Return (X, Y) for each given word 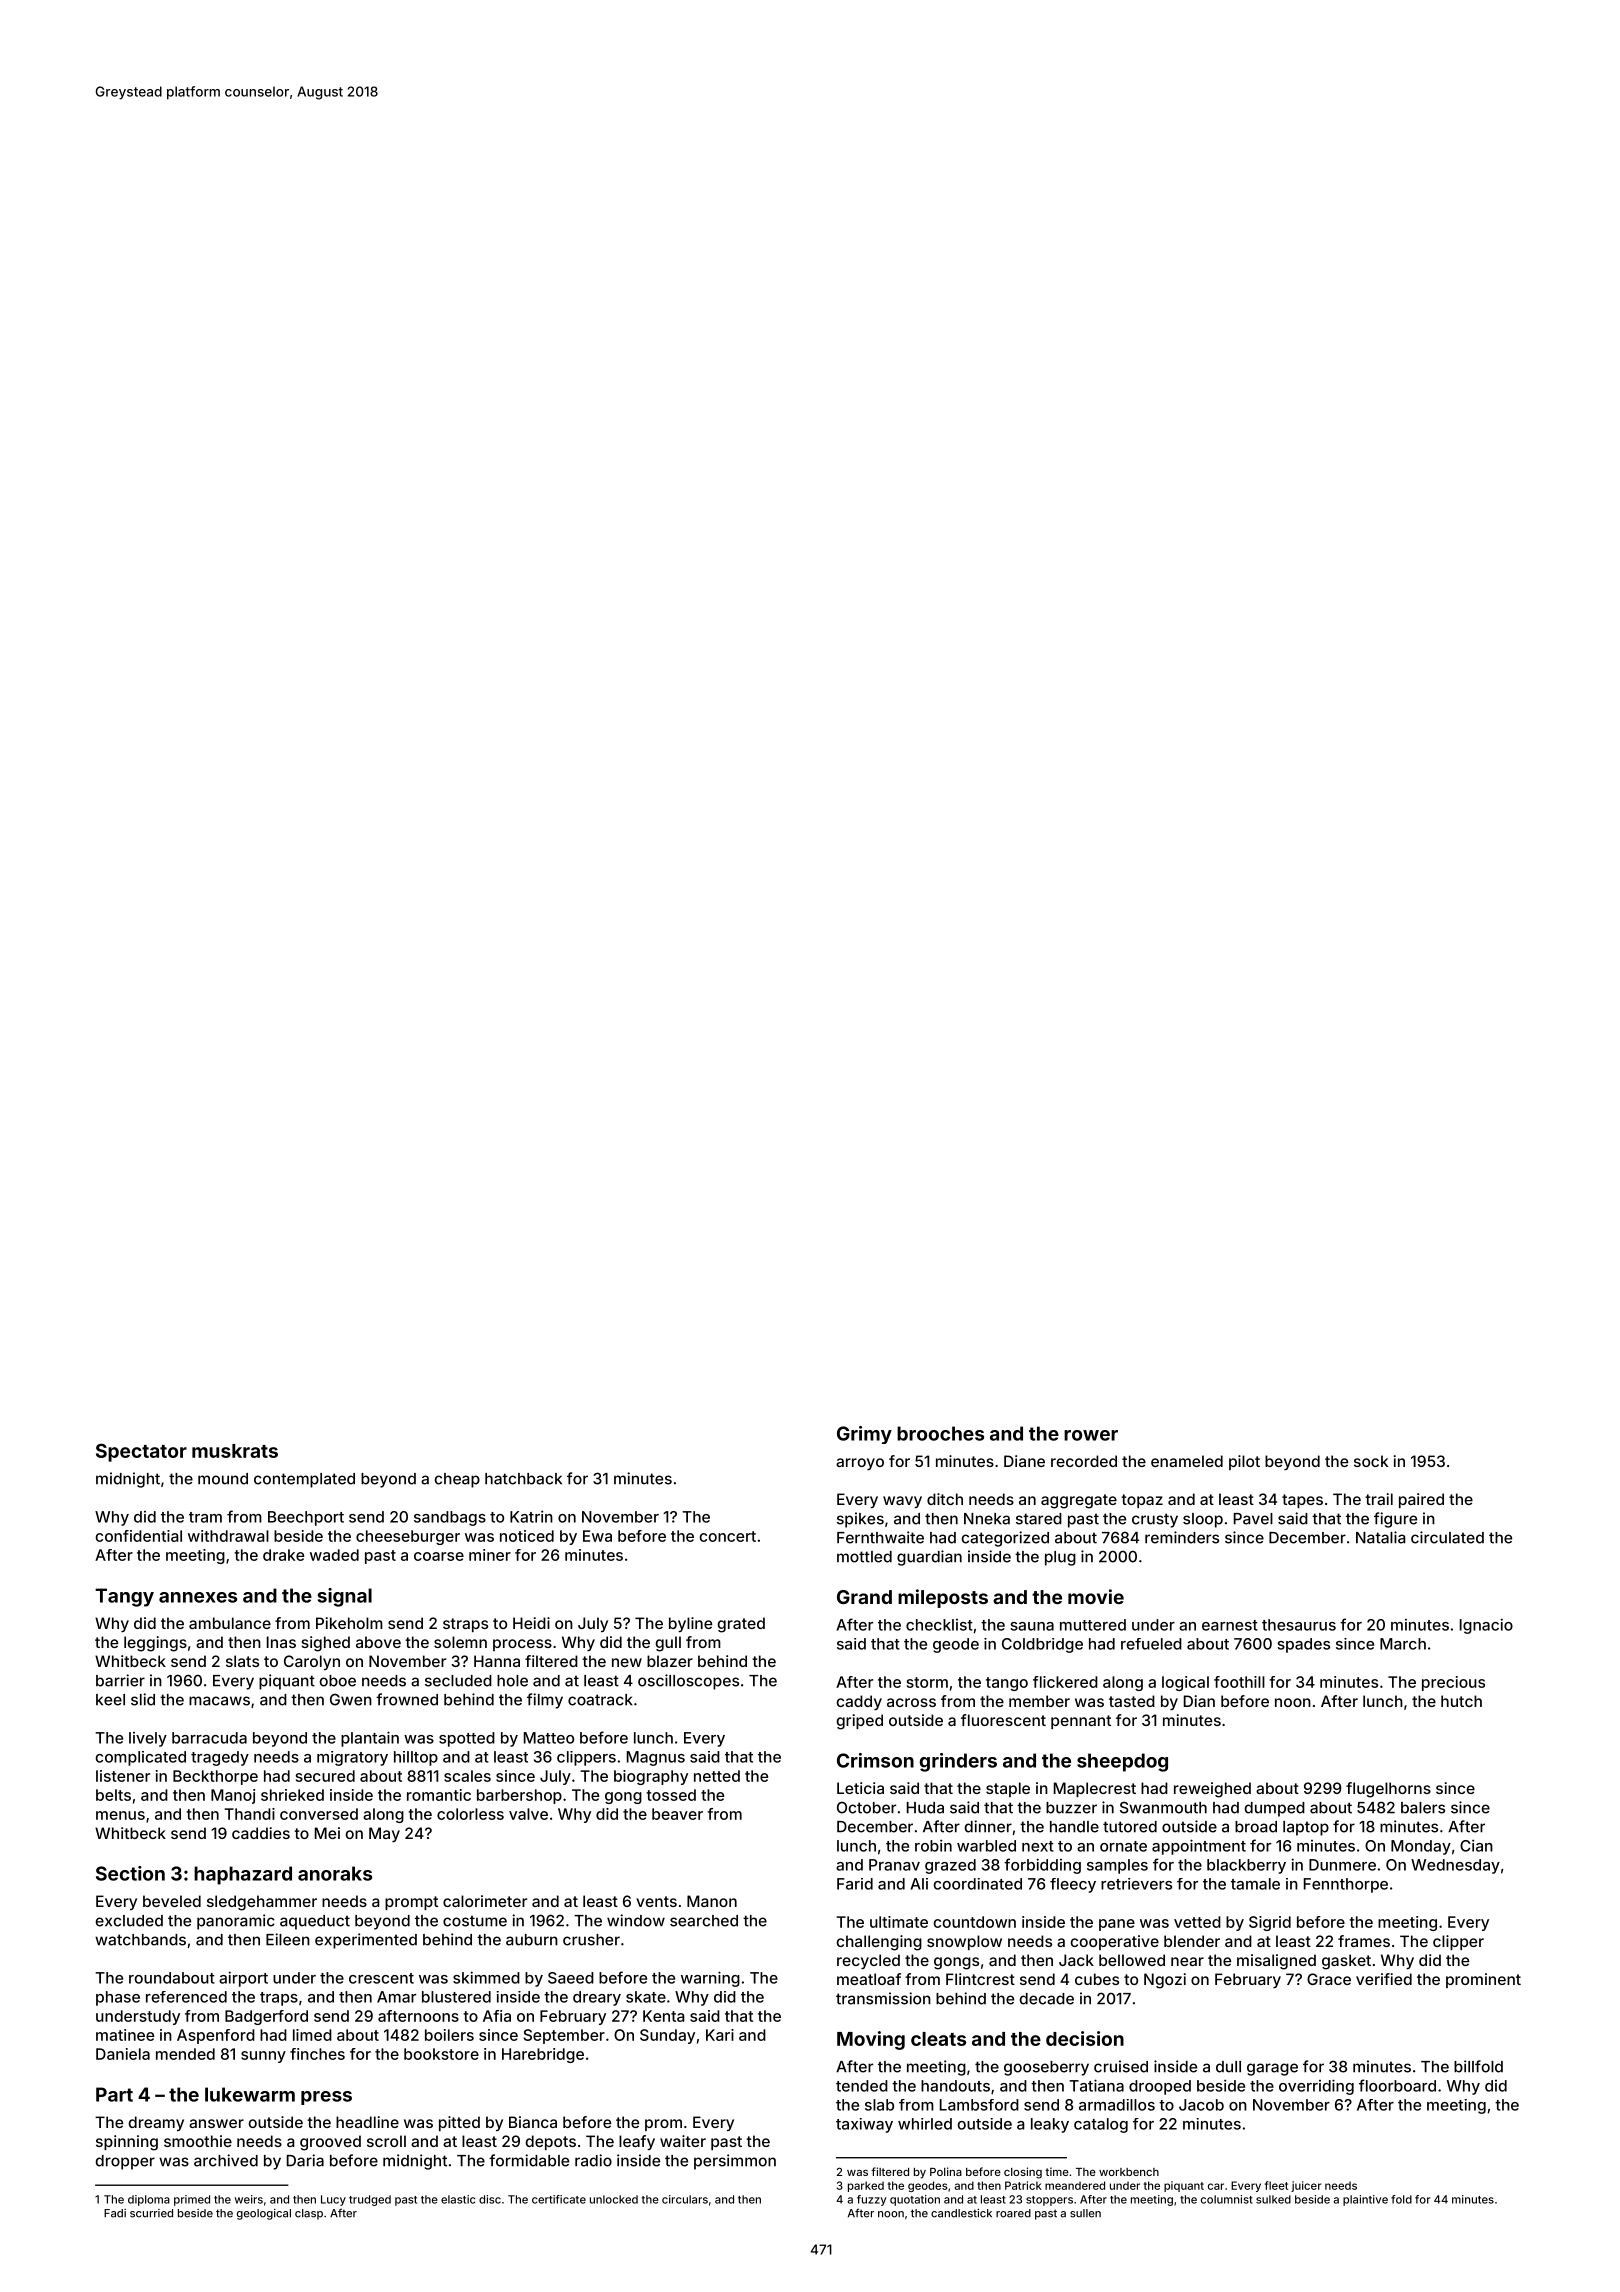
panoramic (236, 1922)
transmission (883, 1998)
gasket (1346, 1962)
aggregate (1079, 1501)
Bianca (533, 2122)
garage (1272, 2069)
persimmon (735, 2162)
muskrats (235, 1451)
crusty (1155, 1520)
